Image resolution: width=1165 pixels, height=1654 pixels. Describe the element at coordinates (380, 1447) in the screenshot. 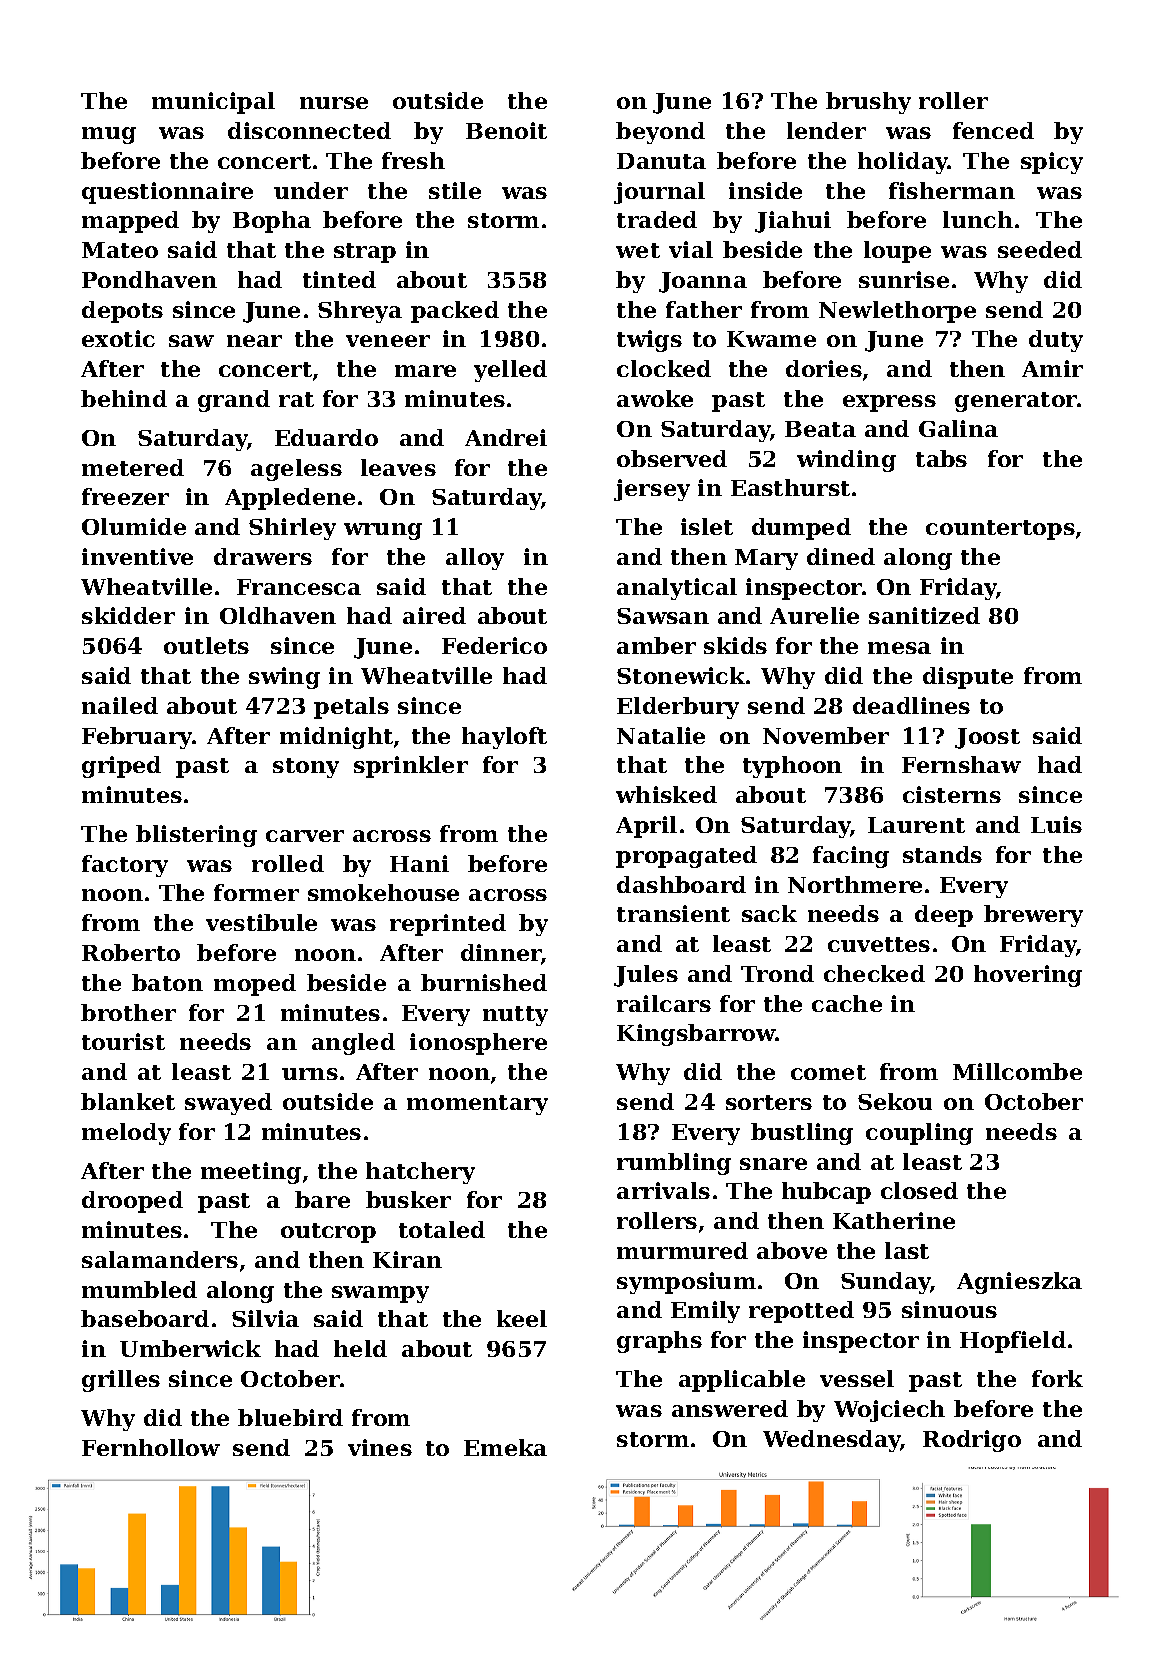

I see `vines` at that location.
